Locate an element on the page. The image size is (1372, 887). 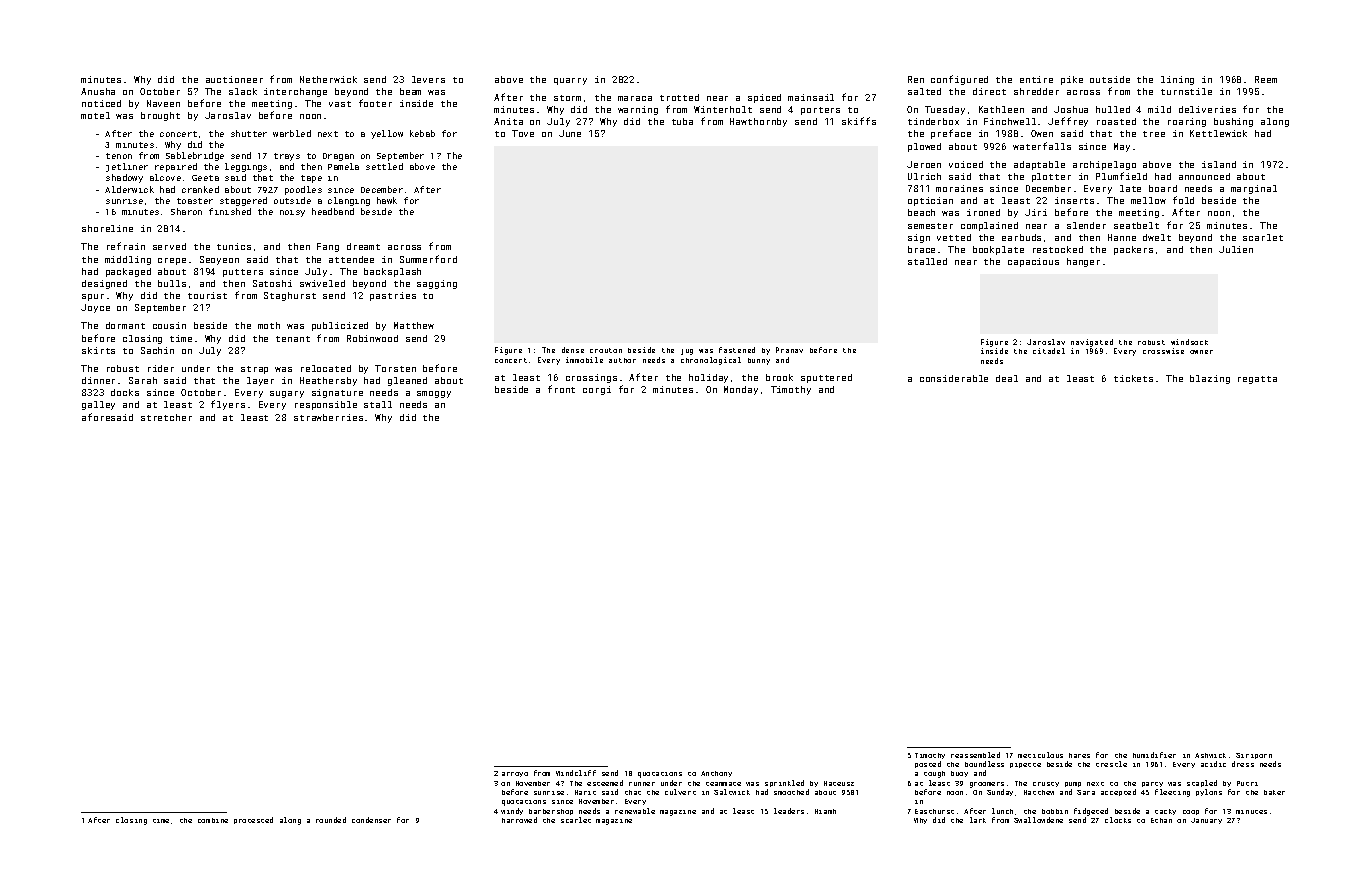
Windcliff is located at coordinates (576, 773).
